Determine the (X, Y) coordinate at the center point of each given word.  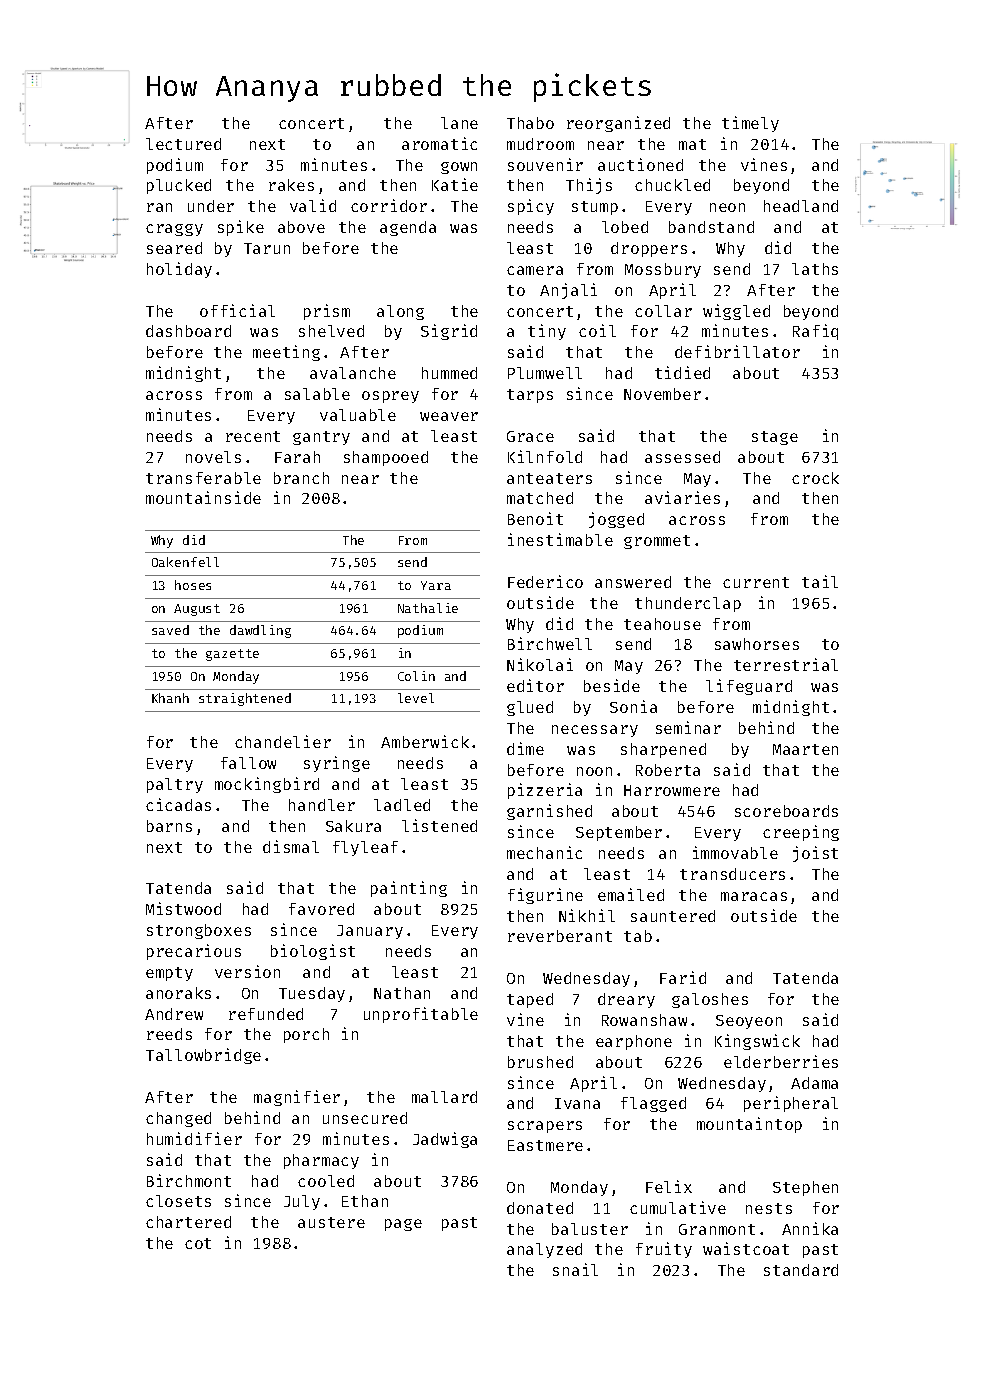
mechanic (544, 852)
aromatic (439, 143)
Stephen (805, 1188)
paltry (175, 785)
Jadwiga (445, 1140)
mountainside (203, 497)
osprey (390, 397)
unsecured (365, 1118)
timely (750, 124)
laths (815, 269)
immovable (735, 852)
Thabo (530, 123)
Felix (669, 1186)
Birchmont (189, 1180)
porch (306, 1035)
